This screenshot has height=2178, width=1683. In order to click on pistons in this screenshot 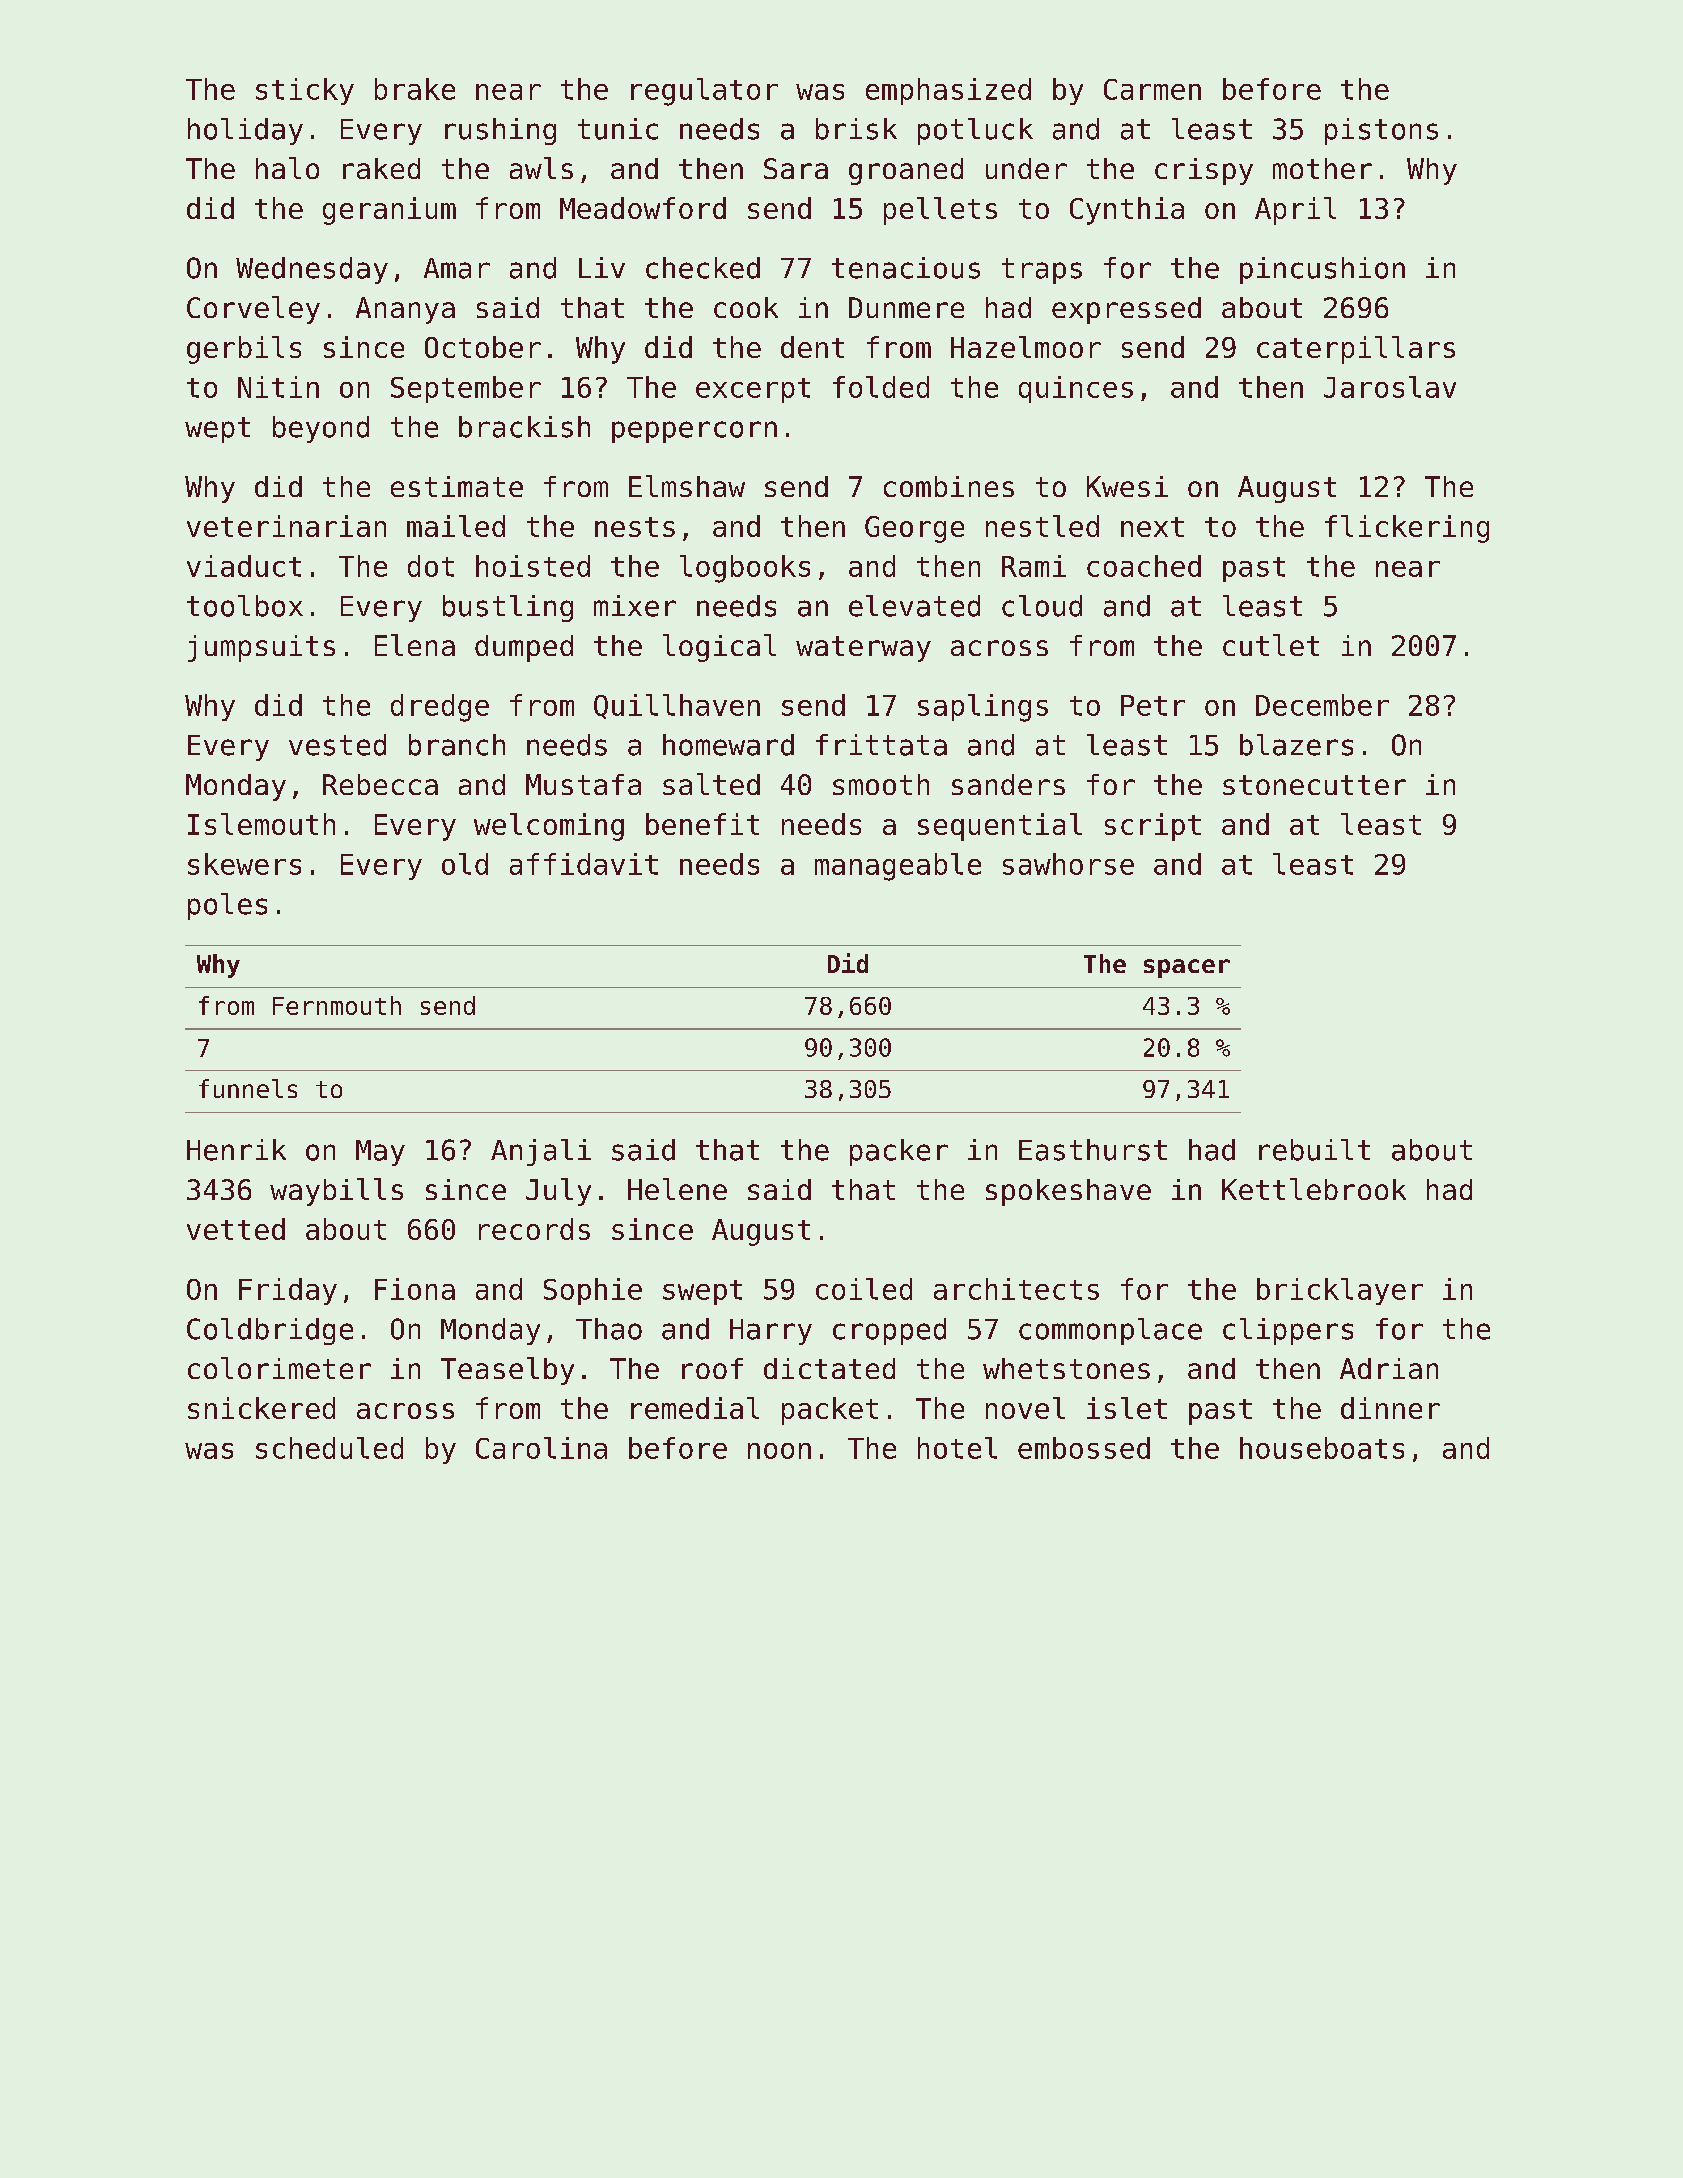, I will do `click(1381, 131)`.
